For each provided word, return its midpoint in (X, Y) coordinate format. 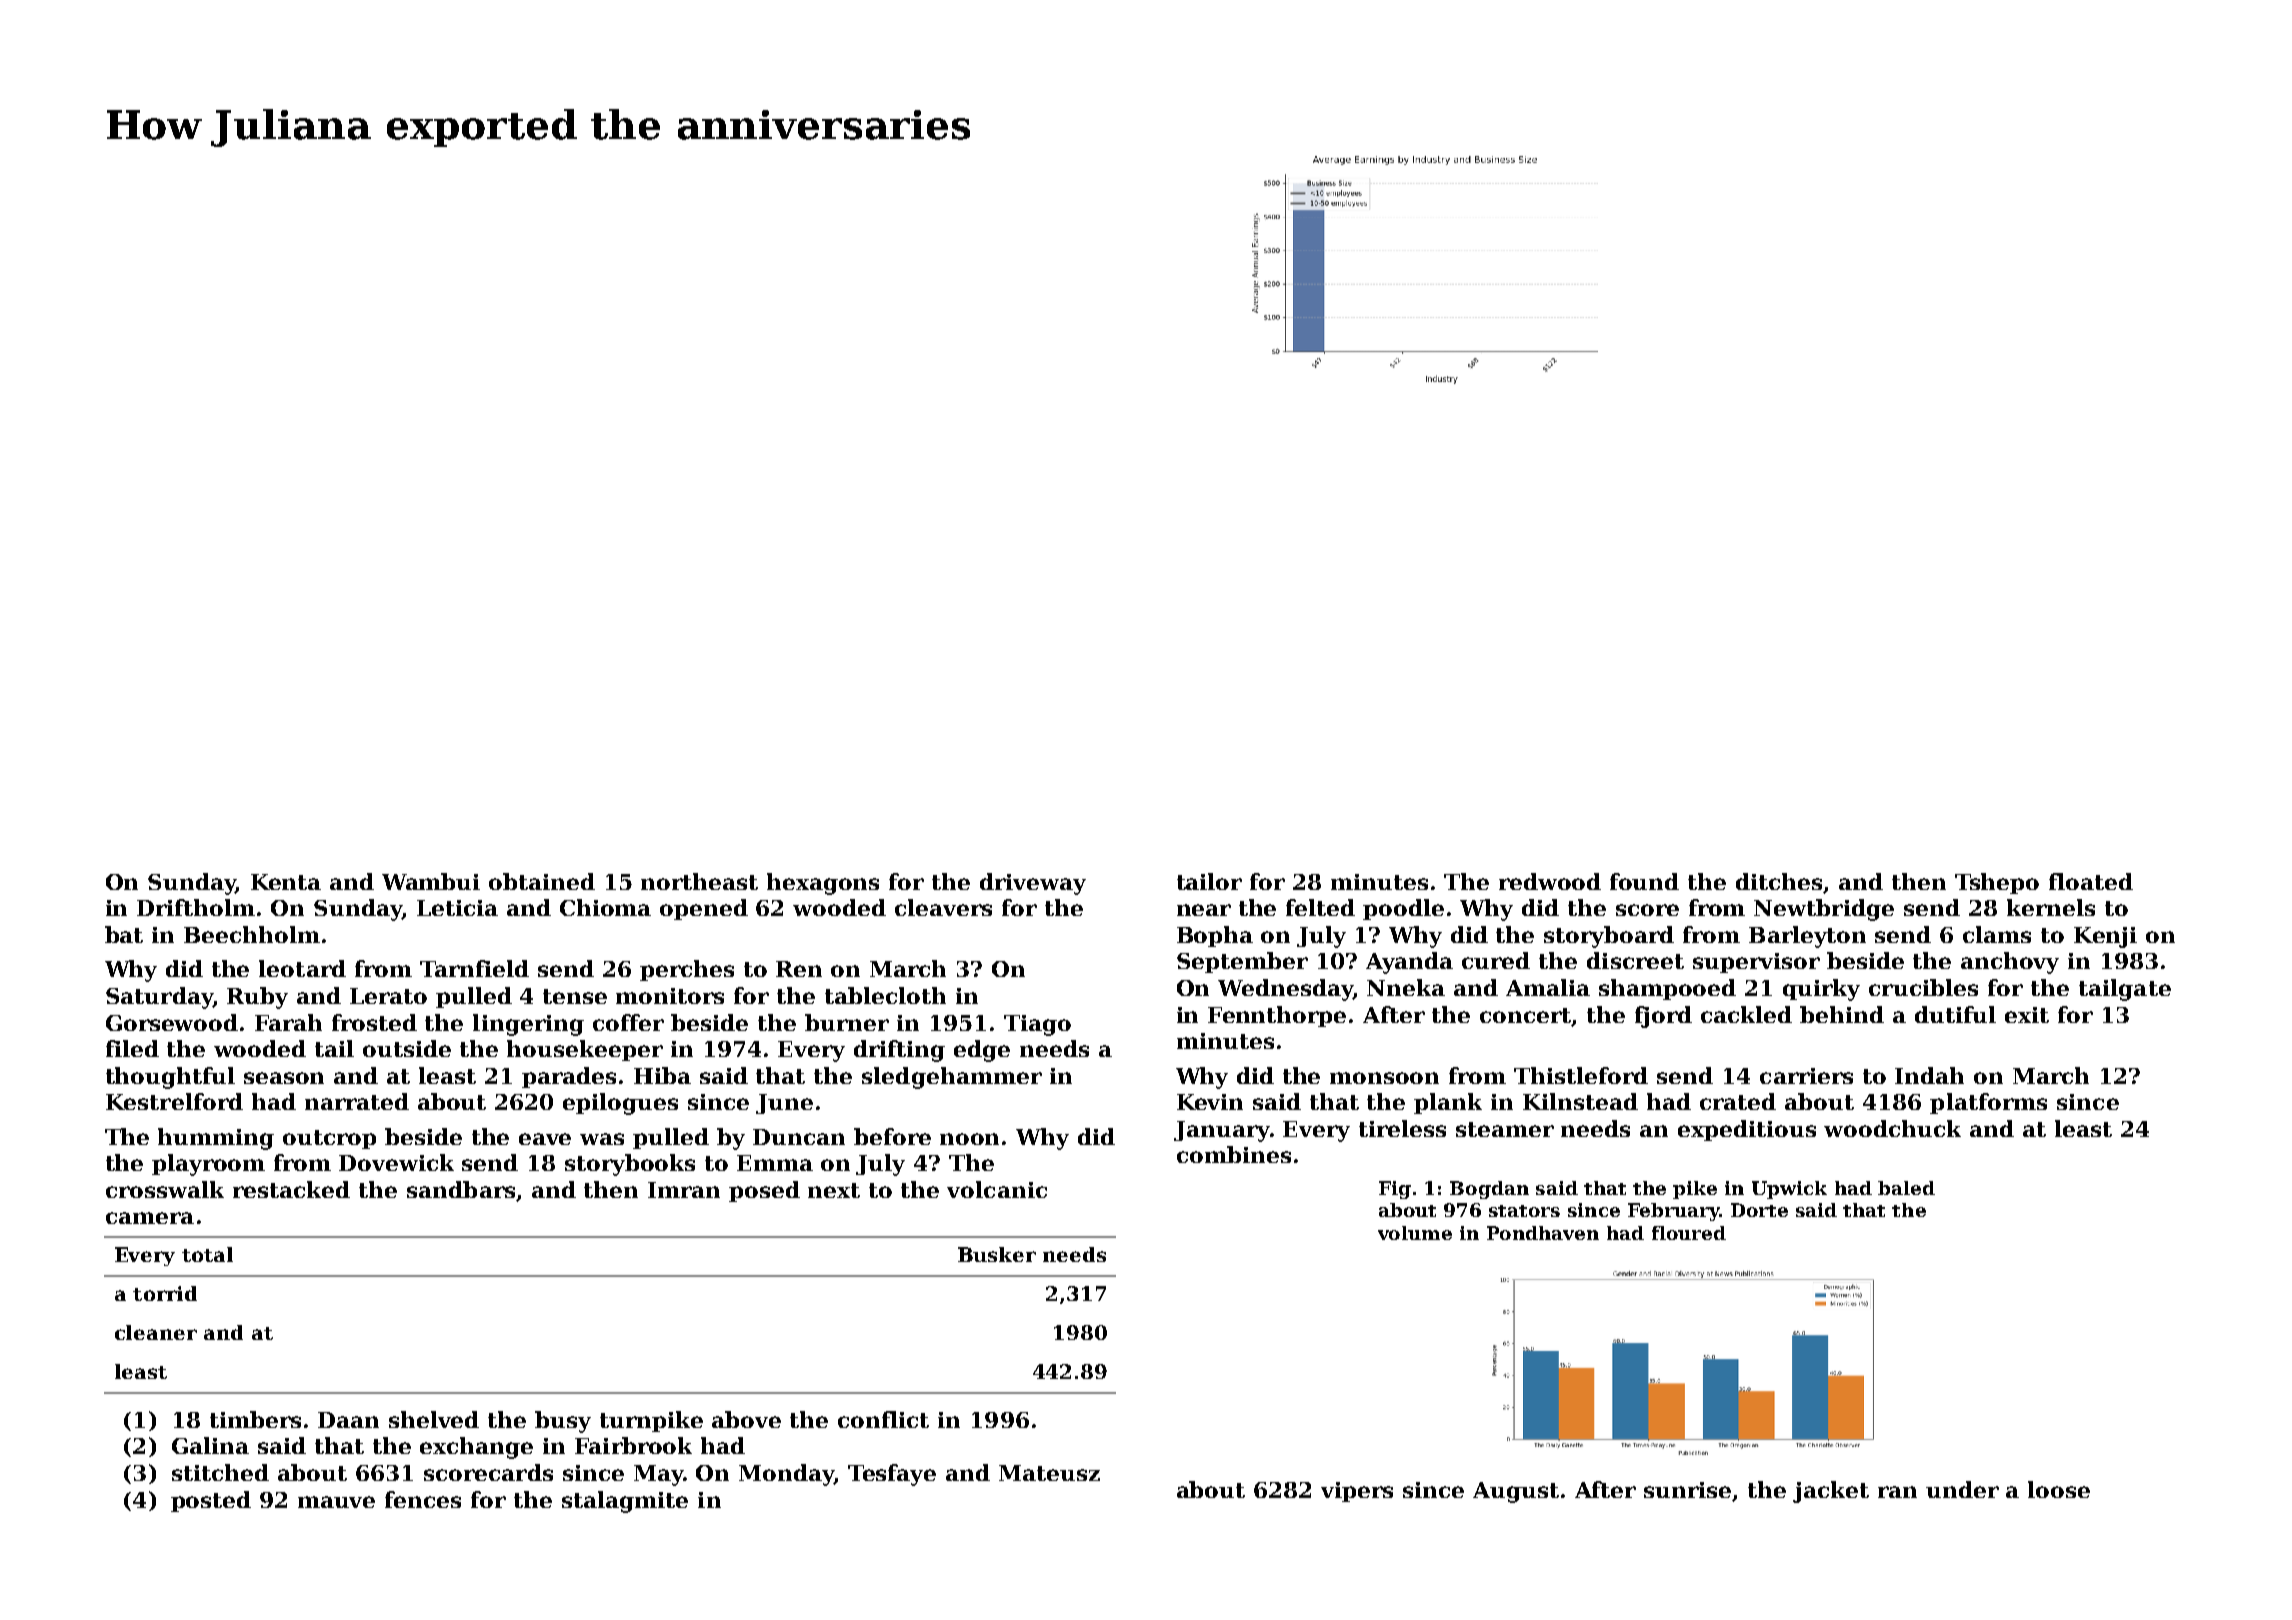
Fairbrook (633, 1445)
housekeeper (585, 1050)
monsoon (1384, 1078)
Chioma (605, 907)
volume (1415, 1233)
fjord (1663, 1017)
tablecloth (885, 995)
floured (1689, 1233)
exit (2027, 1015)
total (207, 1254)
